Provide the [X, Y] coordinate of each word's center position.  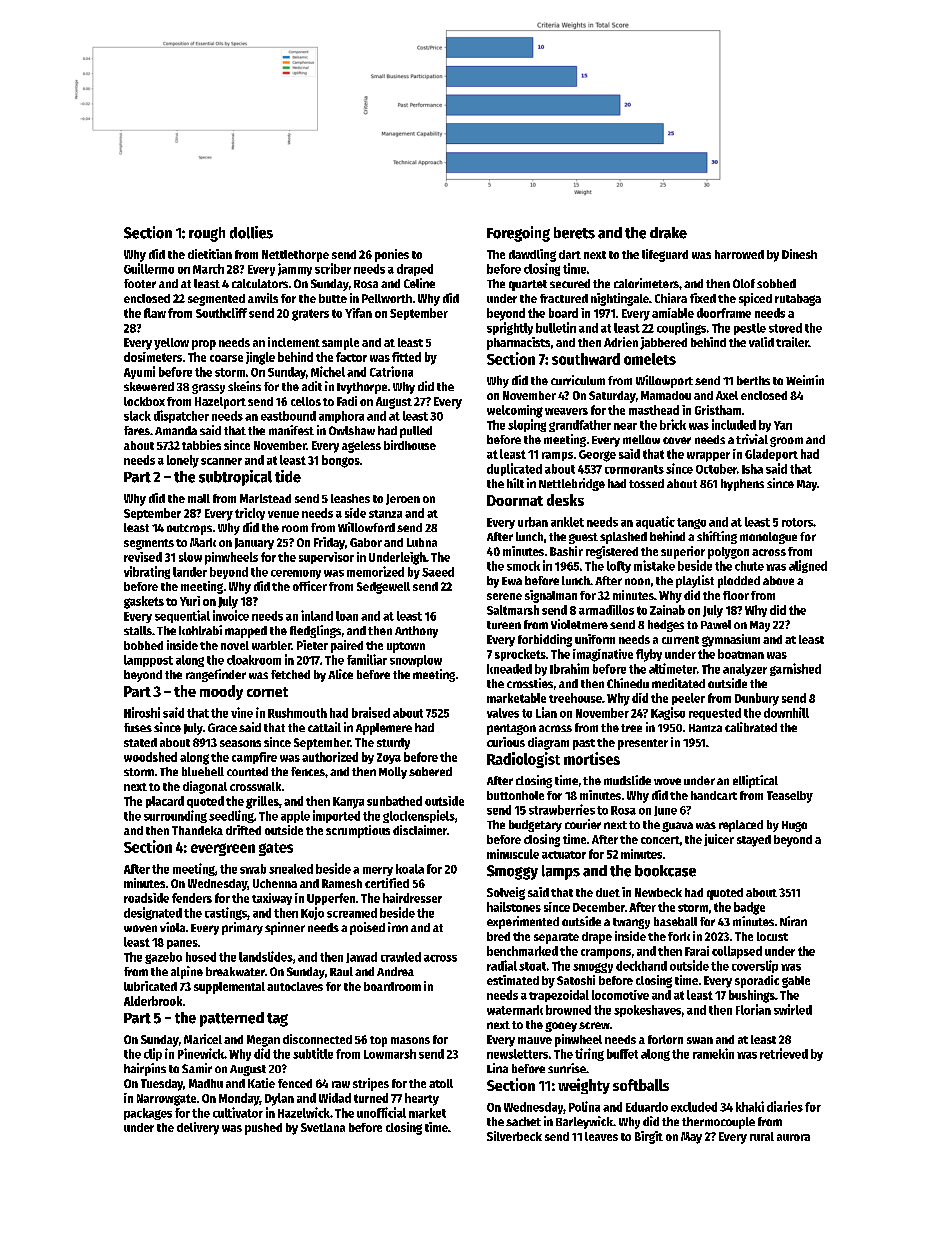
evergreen [223, 849]
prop [204, 345]
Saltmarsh [513, 610]
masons [410, 1040]
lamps [561, 872]
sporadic [757, 981]
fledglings [315, 631]
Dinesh [799, 254]
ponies [392, 255]
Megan [263, 1041]
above [778, 580]
